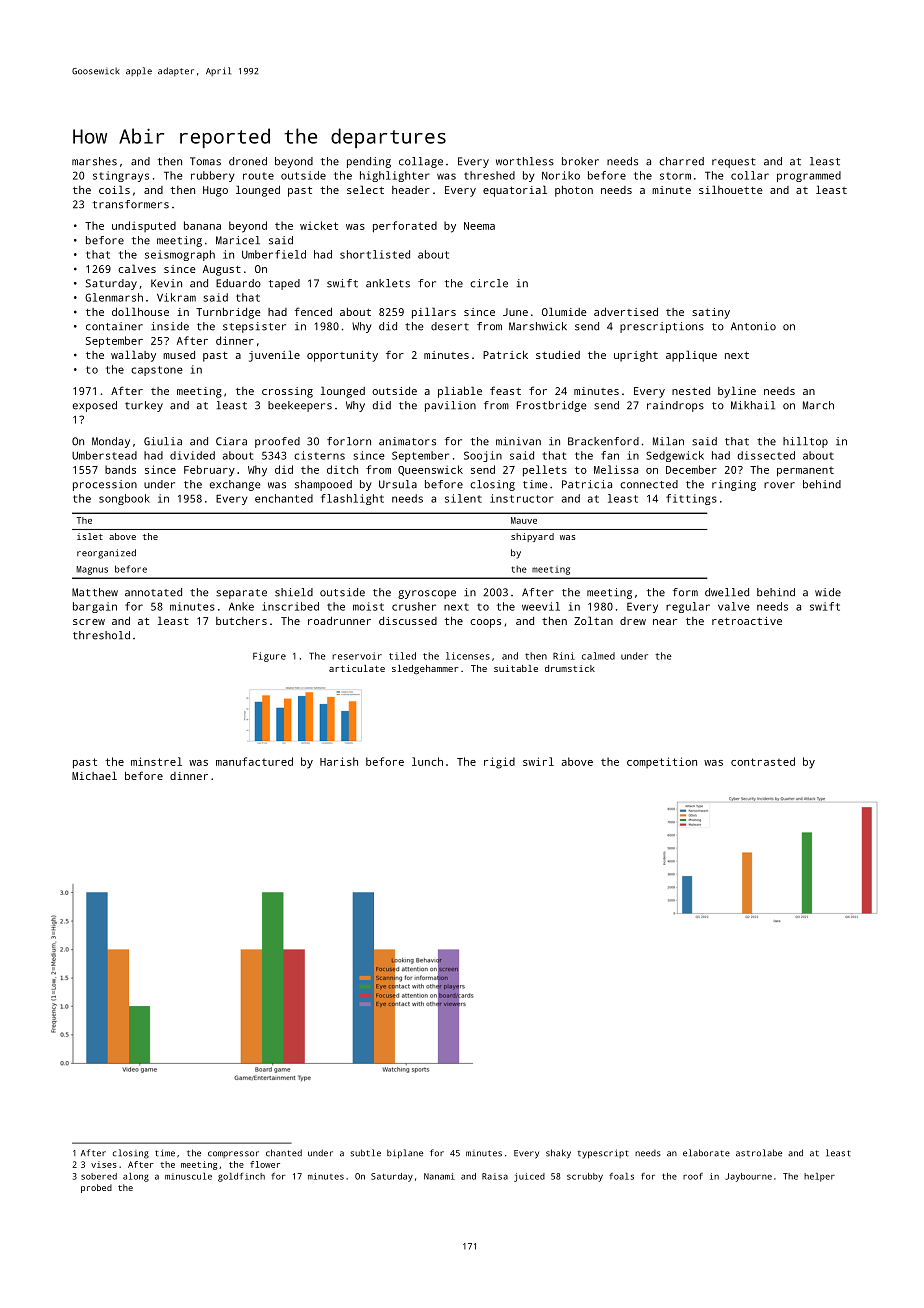 This document has height=1308, width=924. What do you see at coordinates (137, 268) in the document?
I see `calves` at bounding box center [137, 268].
